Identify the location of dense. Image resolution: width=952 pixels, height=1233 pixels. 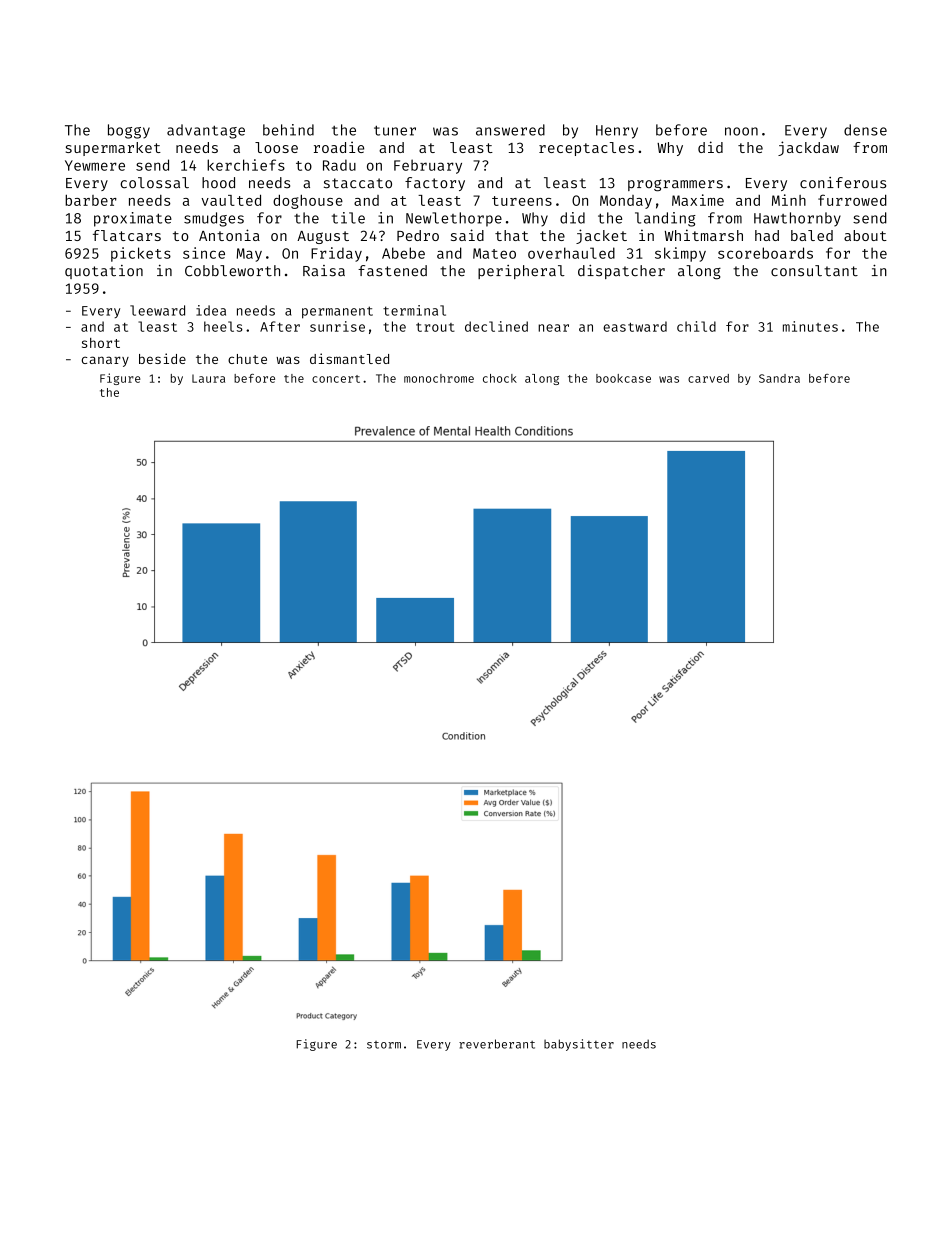
(865, 130).
